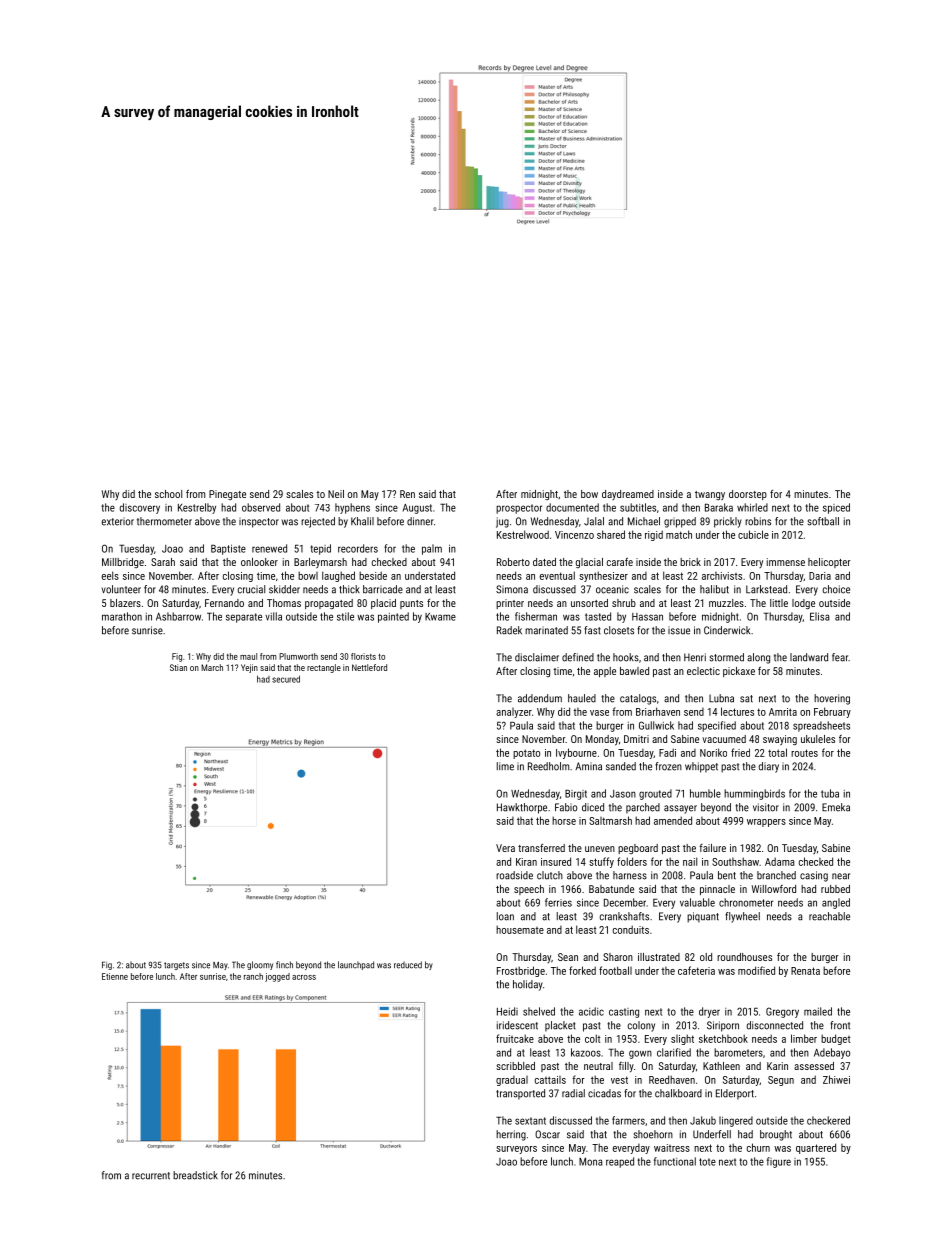 Image resolution: width=952 pixels, height=1233 pixels. Describe the element at coordinates (540, 698) in the screenshot. I see `addendum` at that location.
